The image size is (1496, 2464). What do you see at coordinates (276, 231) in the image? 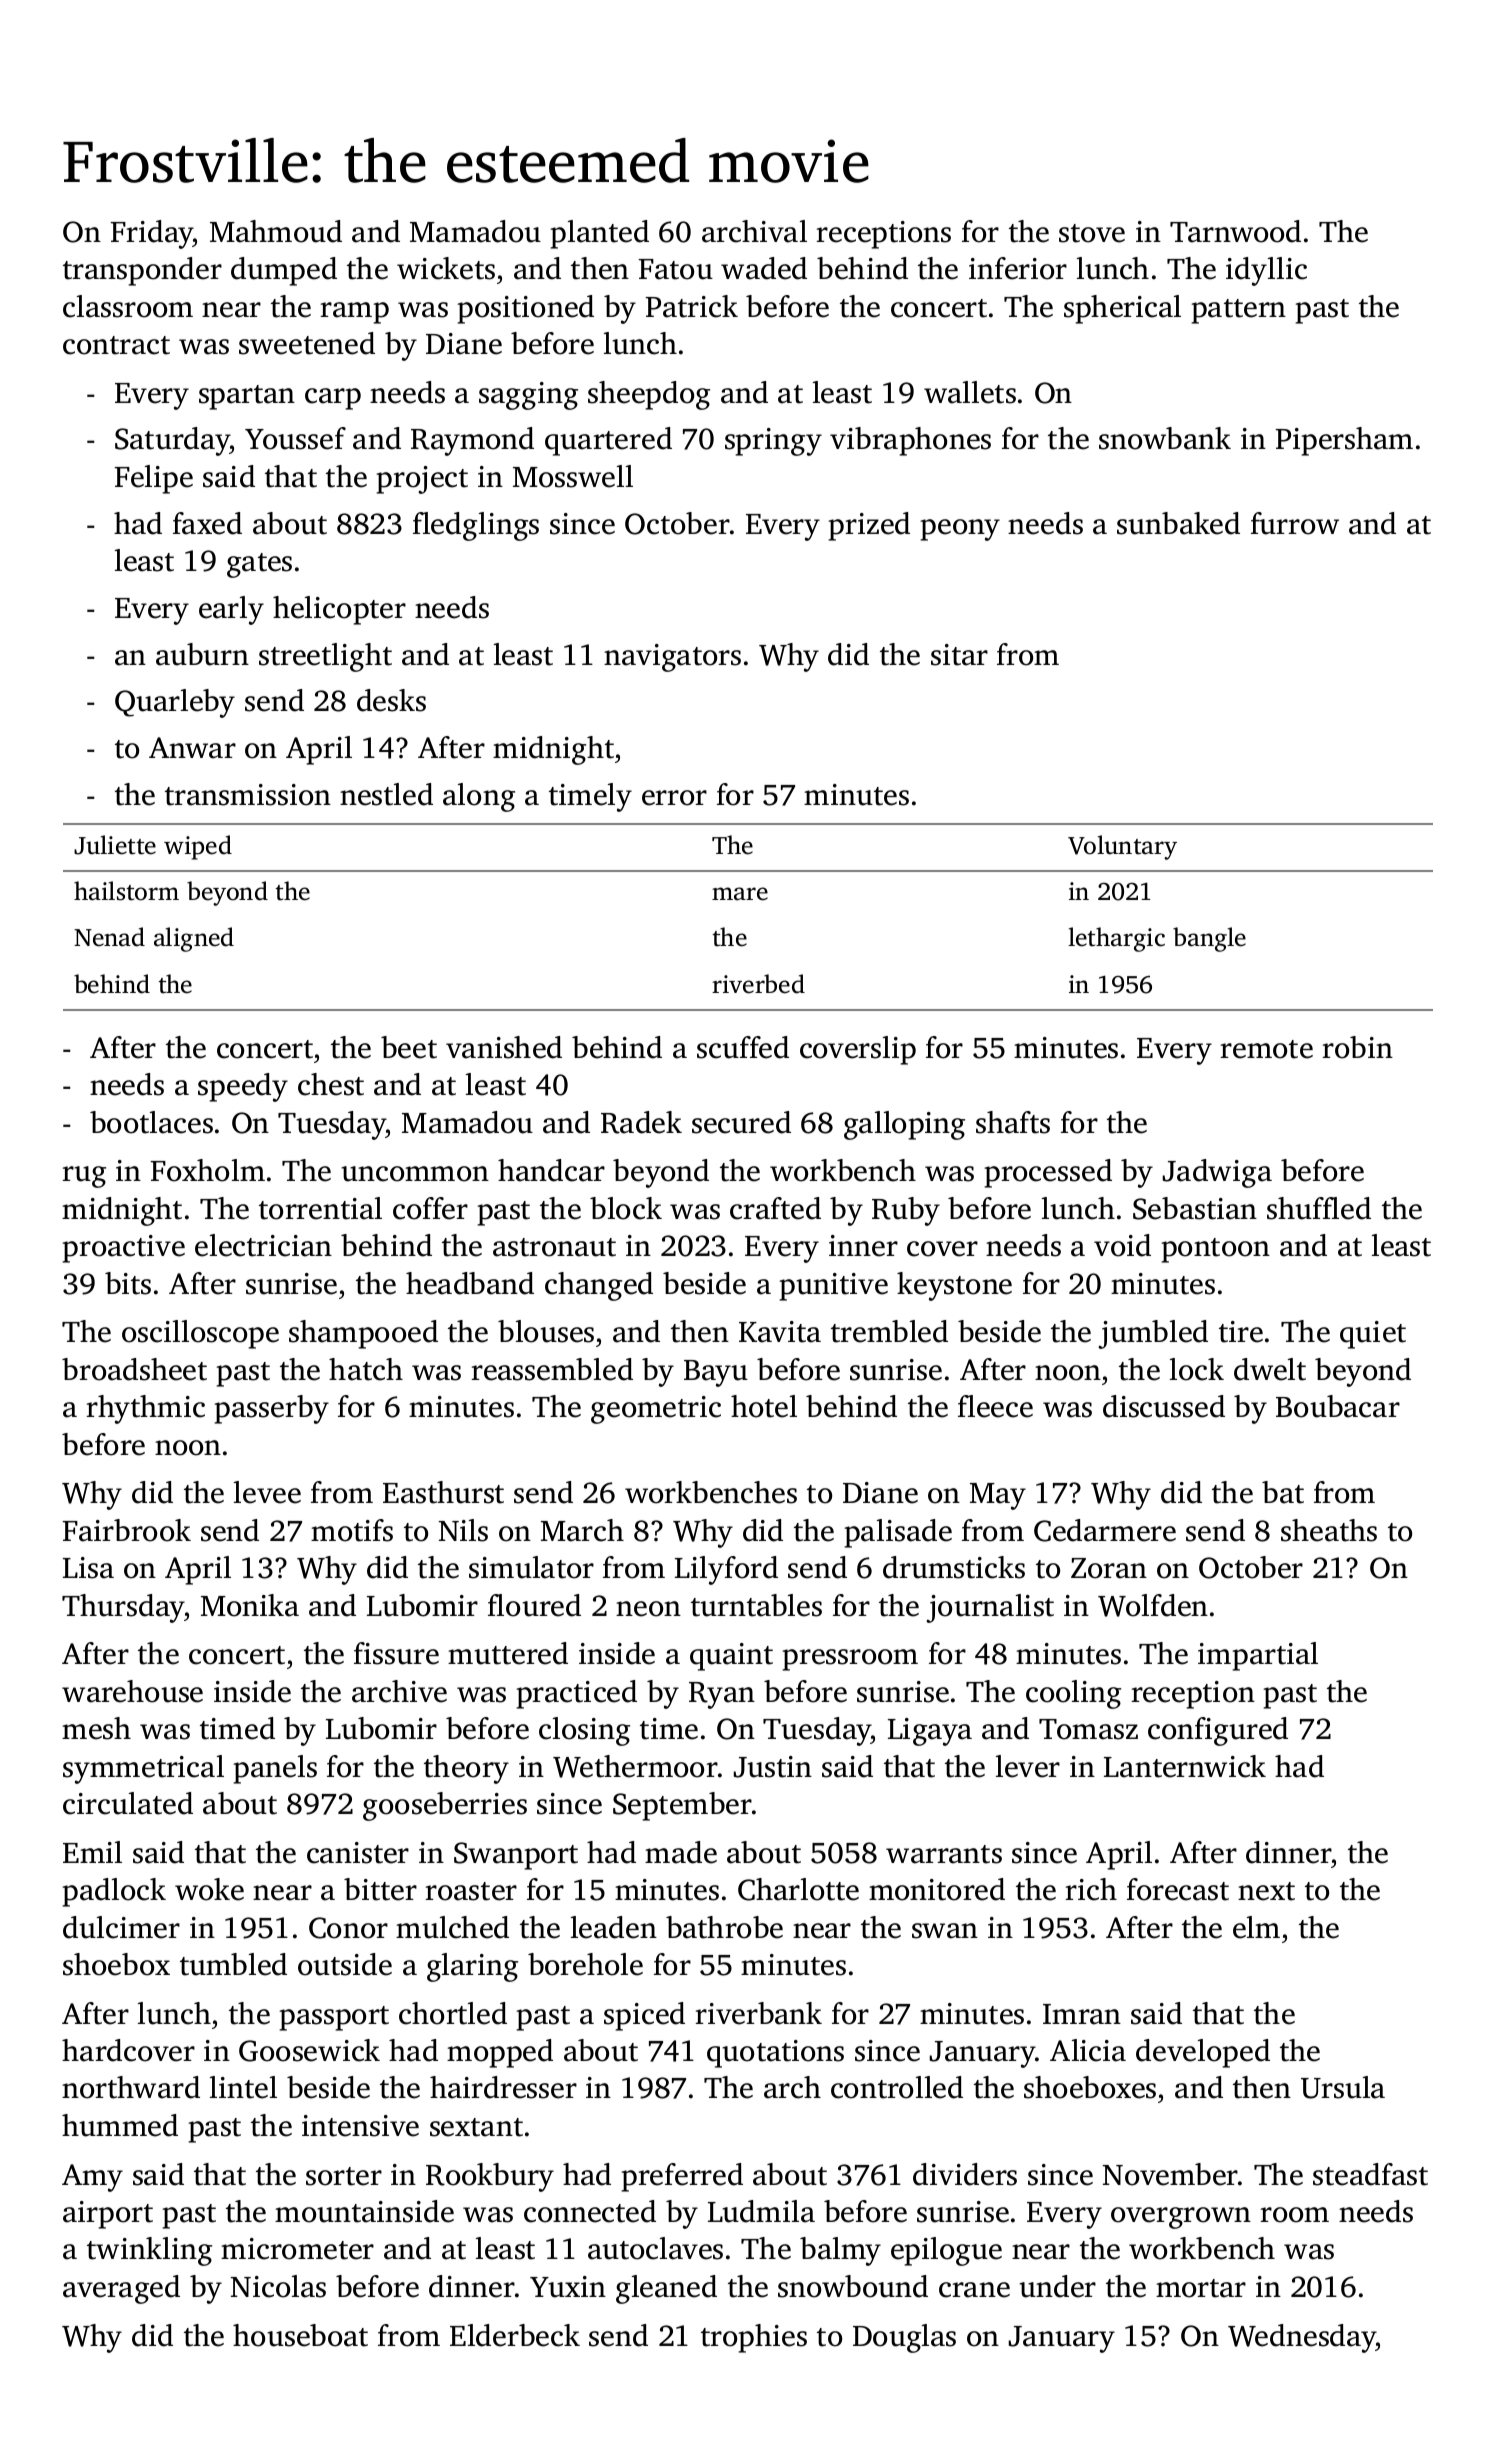
I see `Mahmoud` at bounding box center [276, 231].
